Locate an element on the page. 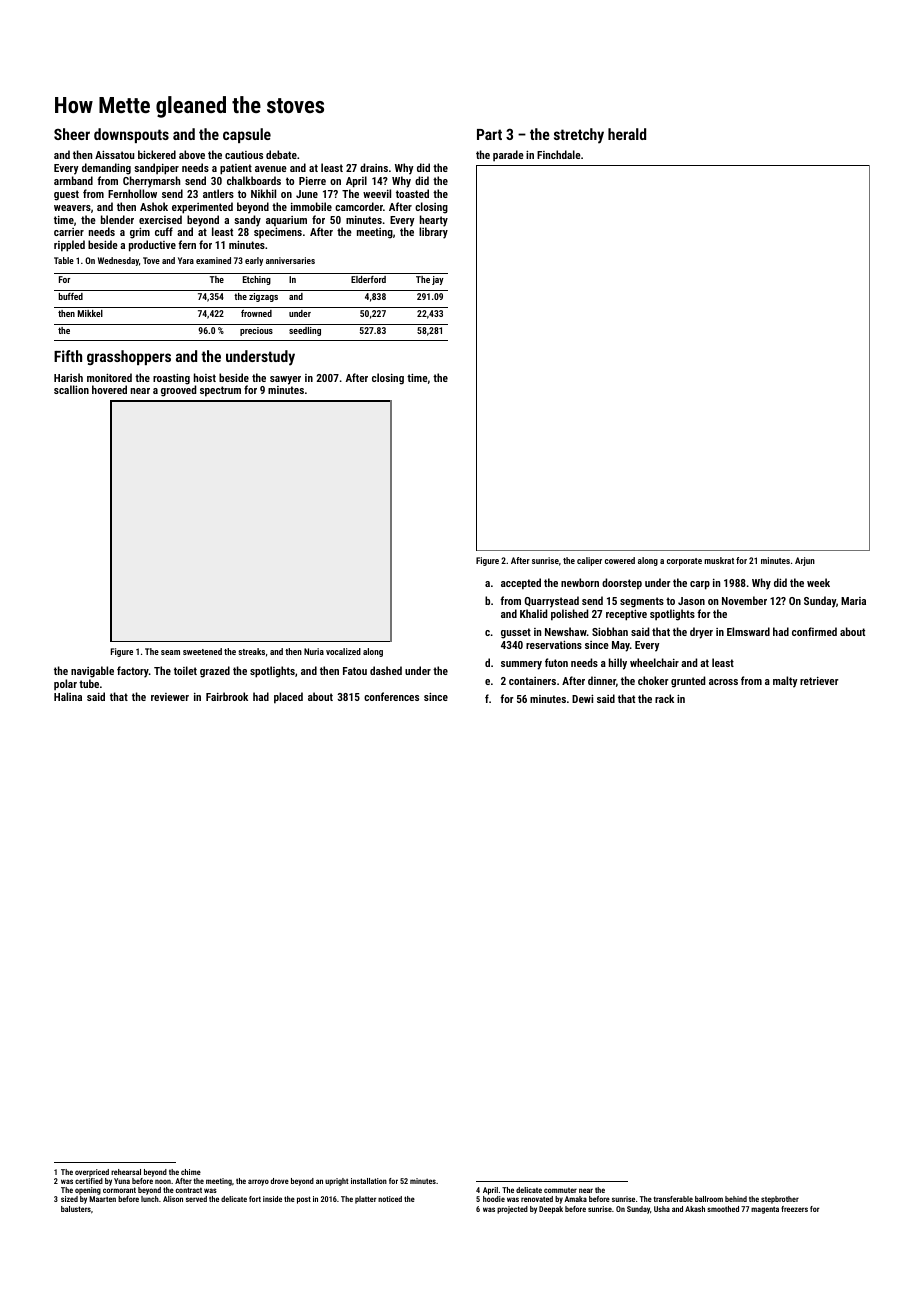 Image resolution: width=924 pixels, height=1308 pixels. Halina is located at coordinates (68, 696).
